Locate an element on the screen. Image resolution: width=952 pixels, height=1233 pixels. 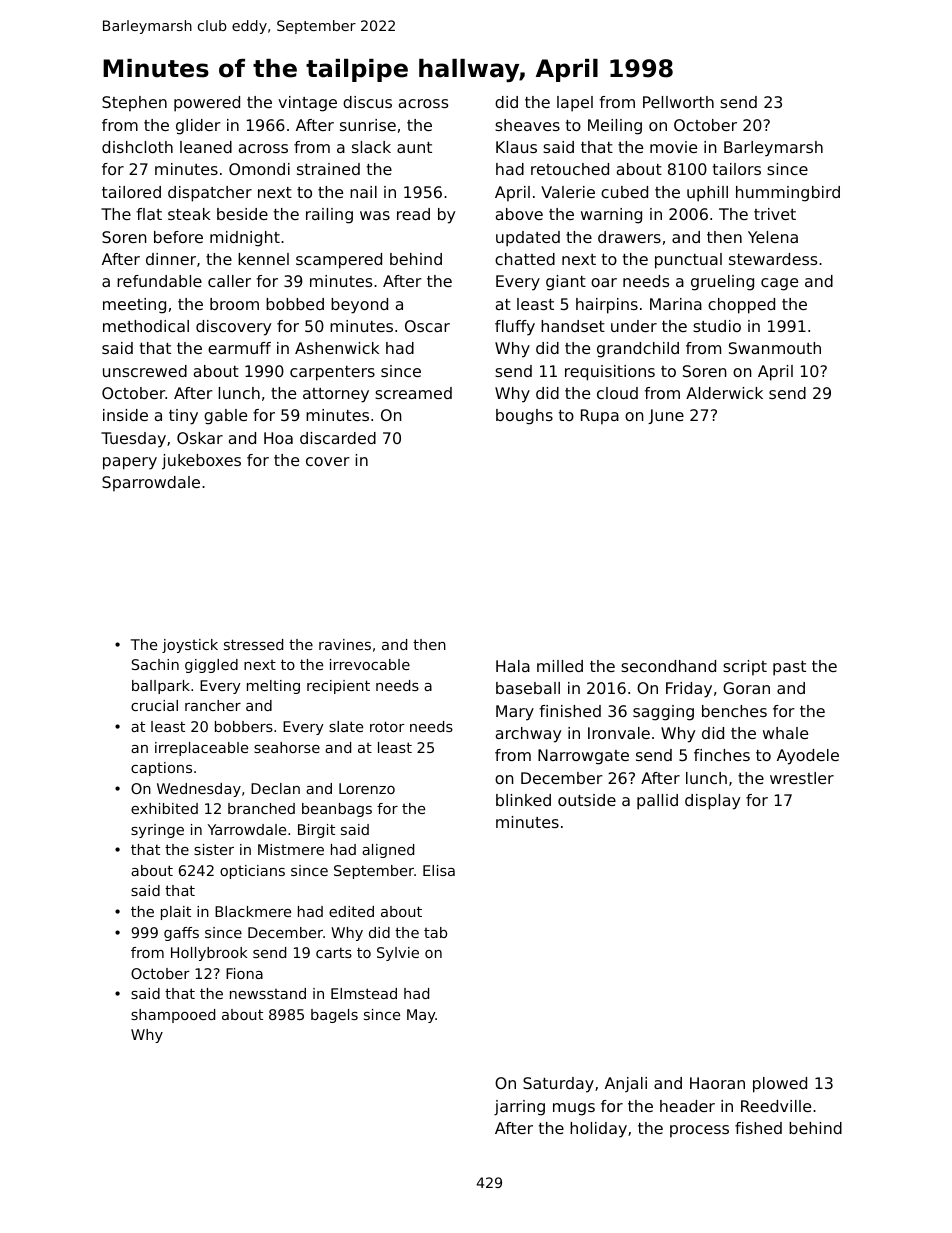
powered is located at coordinates (207, 104).
